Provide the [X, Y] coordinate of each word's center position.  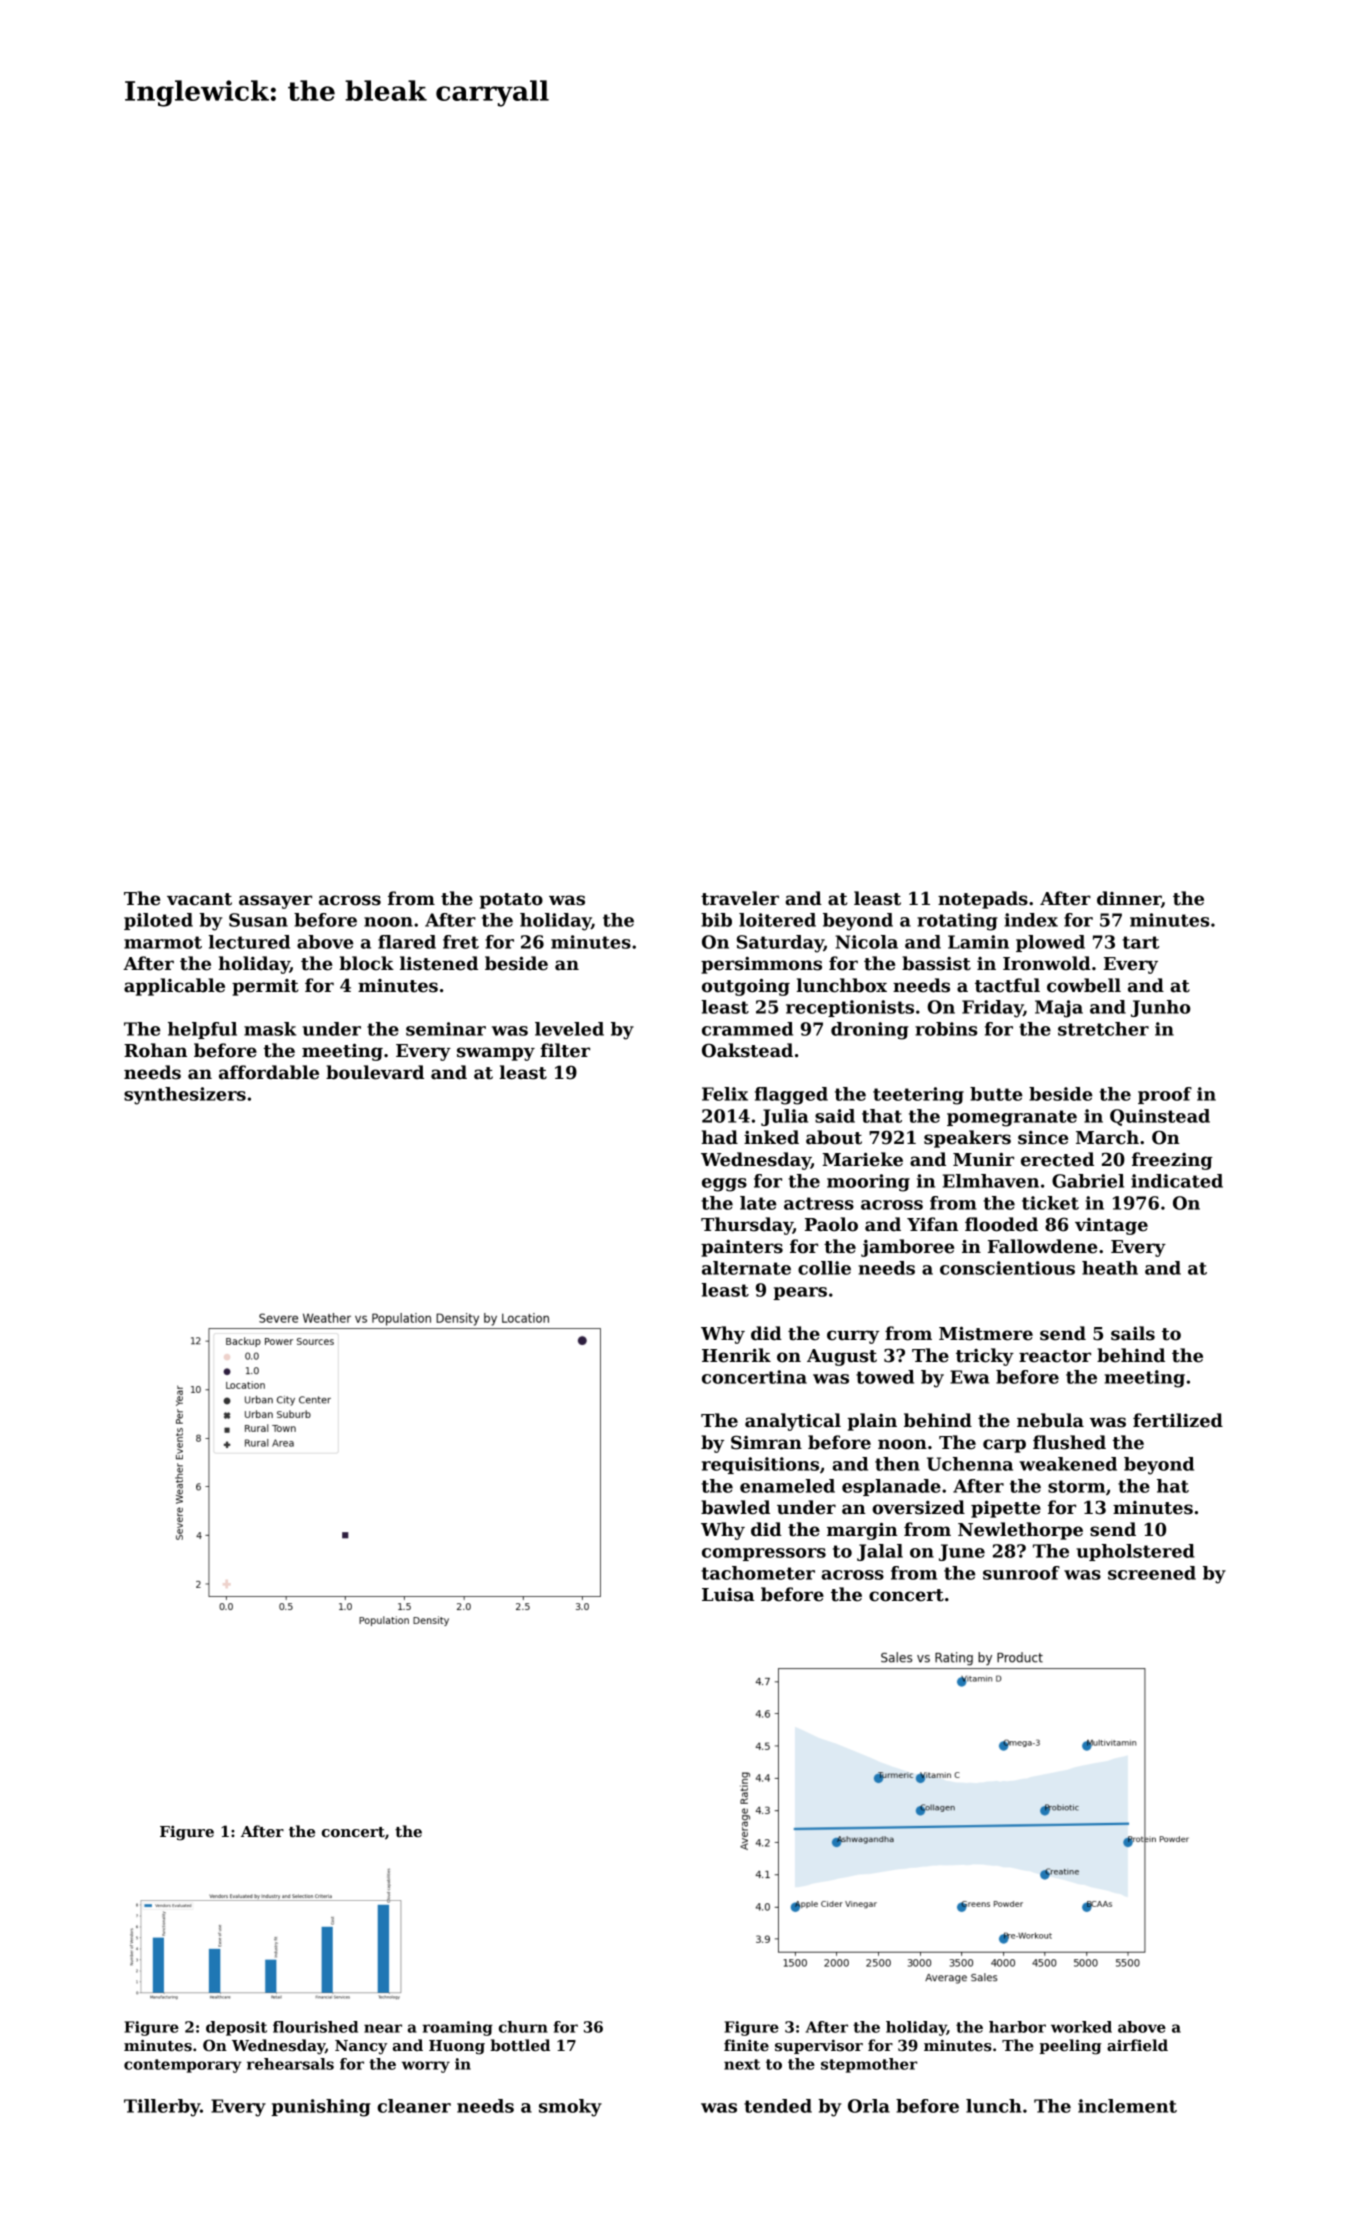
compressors [764, 1554]
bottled [520, 2045]
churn [523, 2027]
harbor [1017, 2027]
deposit [236, 2028]
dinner [1129, 898]
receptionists [850, 1008]
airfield [1137, 2045]
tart [1140, 942]
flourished [315, 2027]
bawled [735, 1507]
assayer [275, 902]
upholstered [1135, 1552]
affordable [269, 1072]
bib [716, 920]
